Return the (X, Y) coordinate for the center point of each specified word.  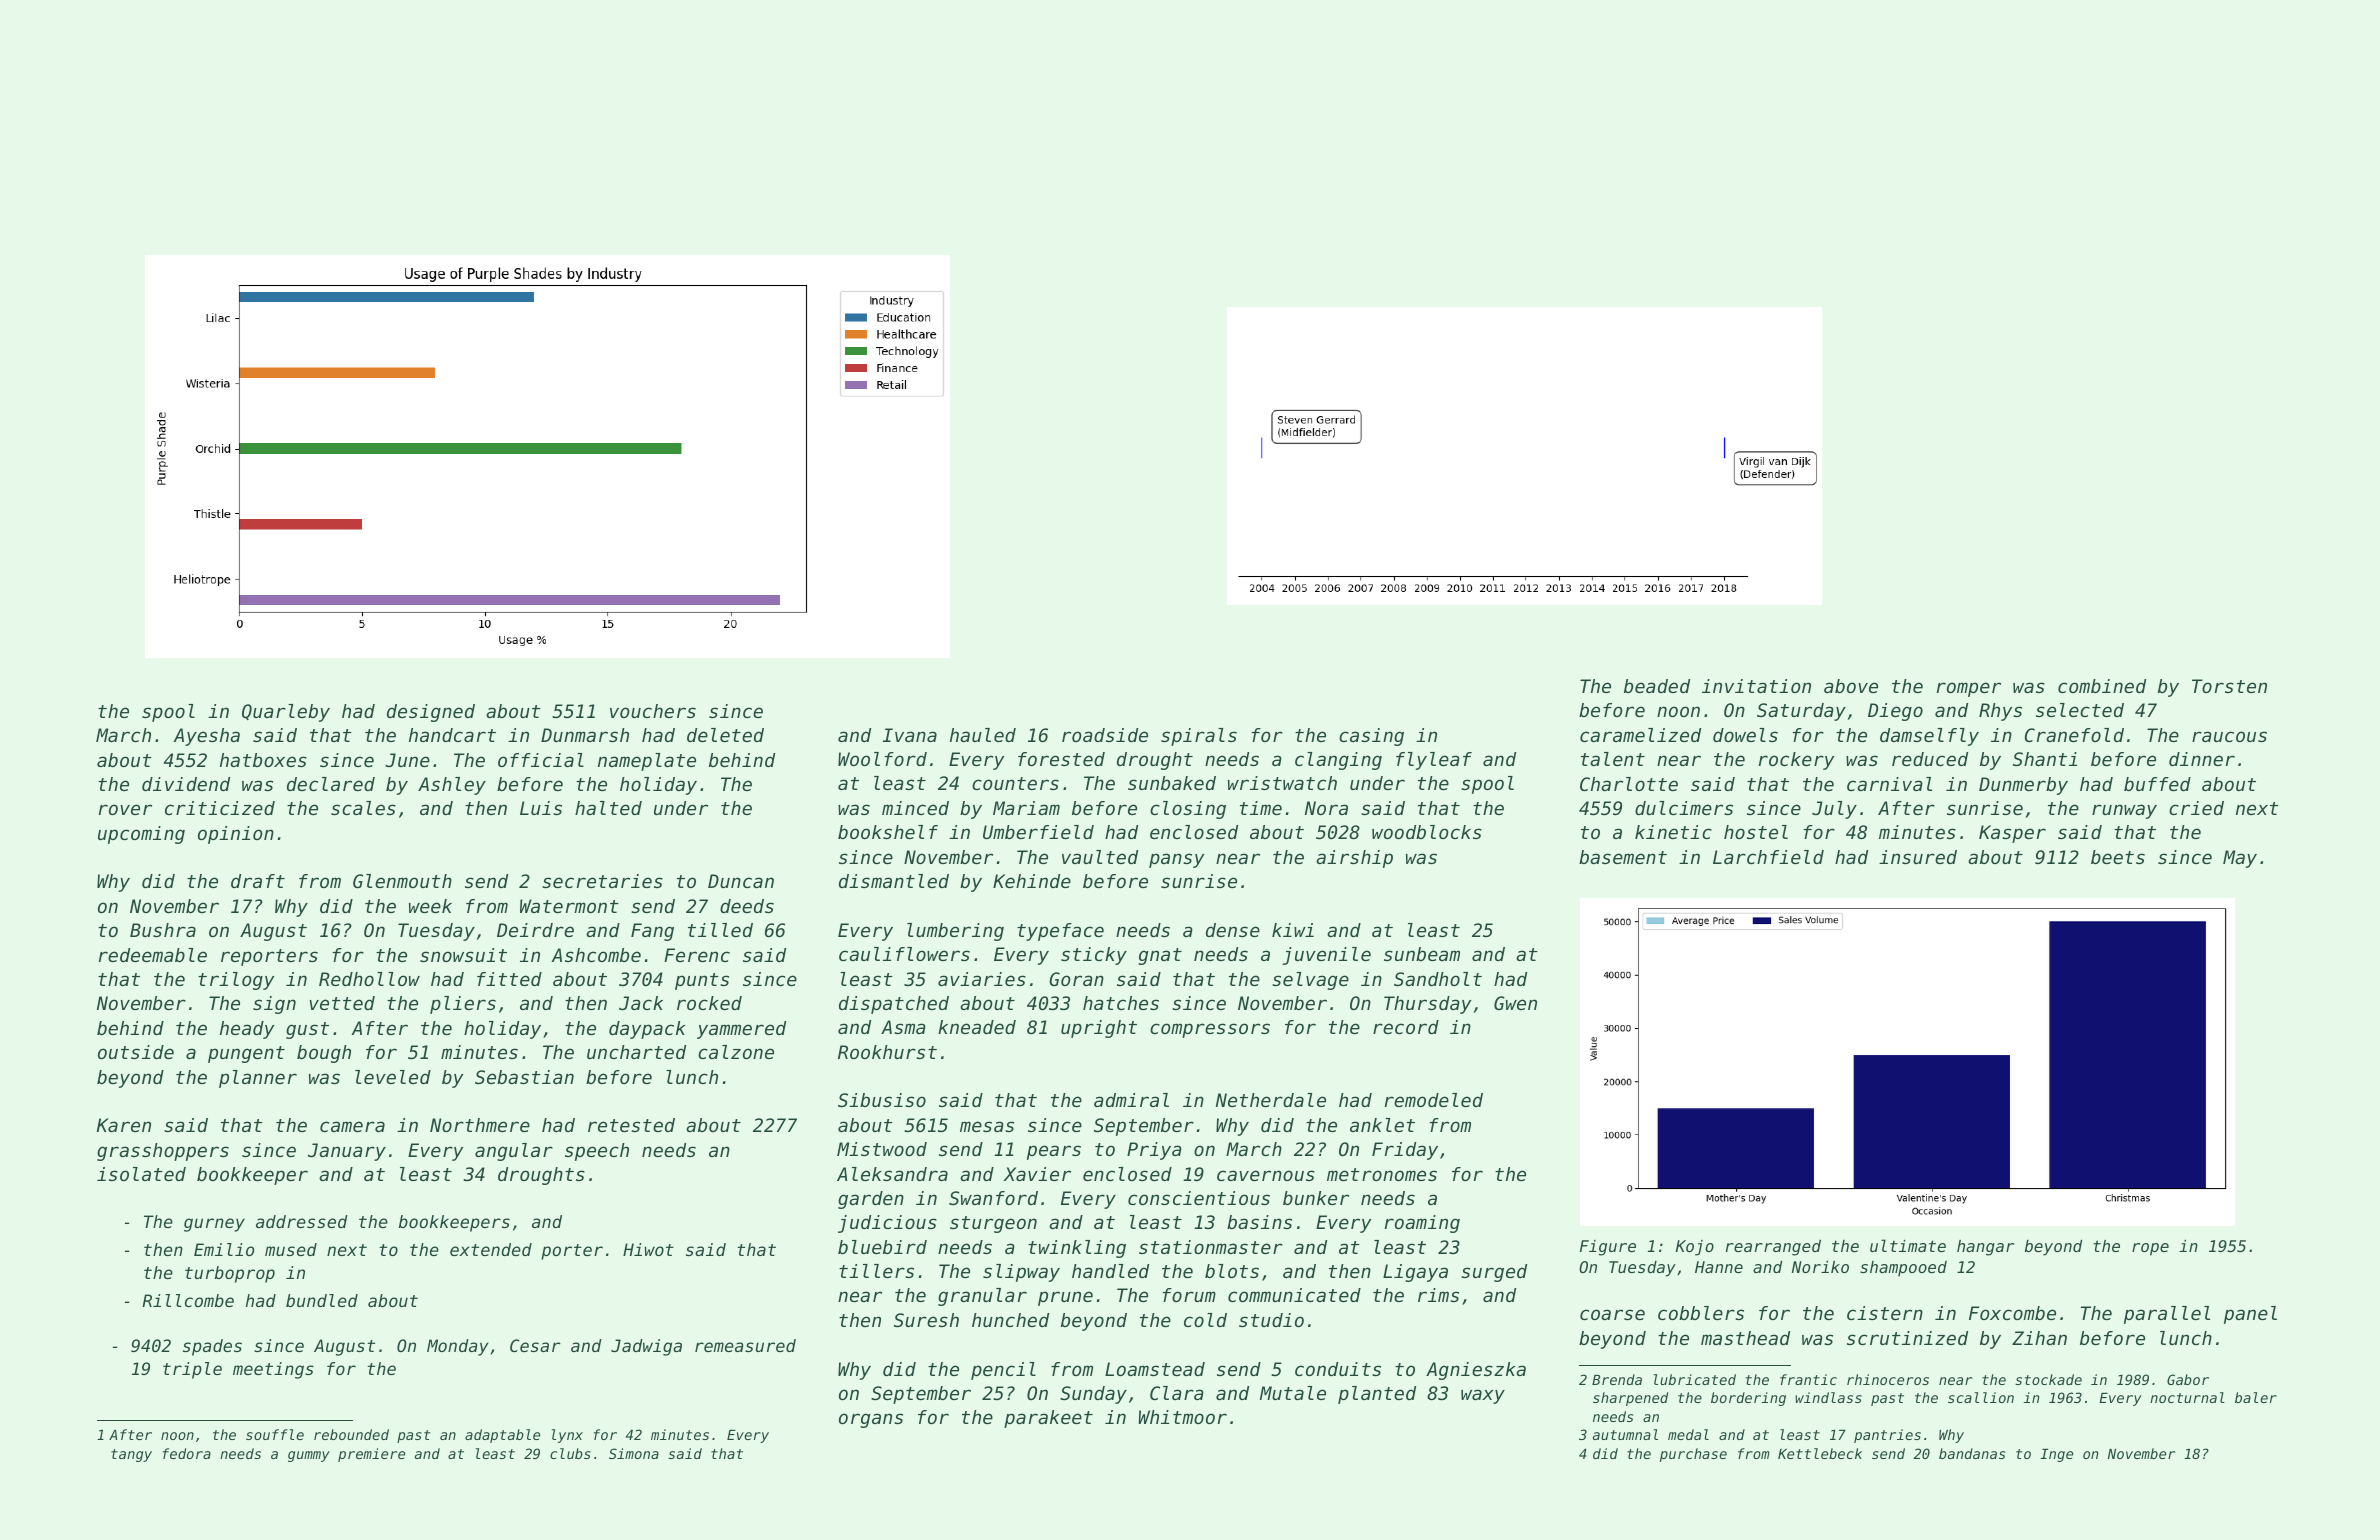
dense (1233, 930)
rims (1438, 1295)
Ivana (910, 735)
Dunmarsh (585, 735)
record (1406, 1027)
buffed (2157, 784)
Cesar (535, 1345)
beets (2118, 857)
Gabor (2188, 1379)
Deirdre (535, 930)
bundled (322, 1300)
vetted (342, 1003)
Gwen (1515, 1003)
